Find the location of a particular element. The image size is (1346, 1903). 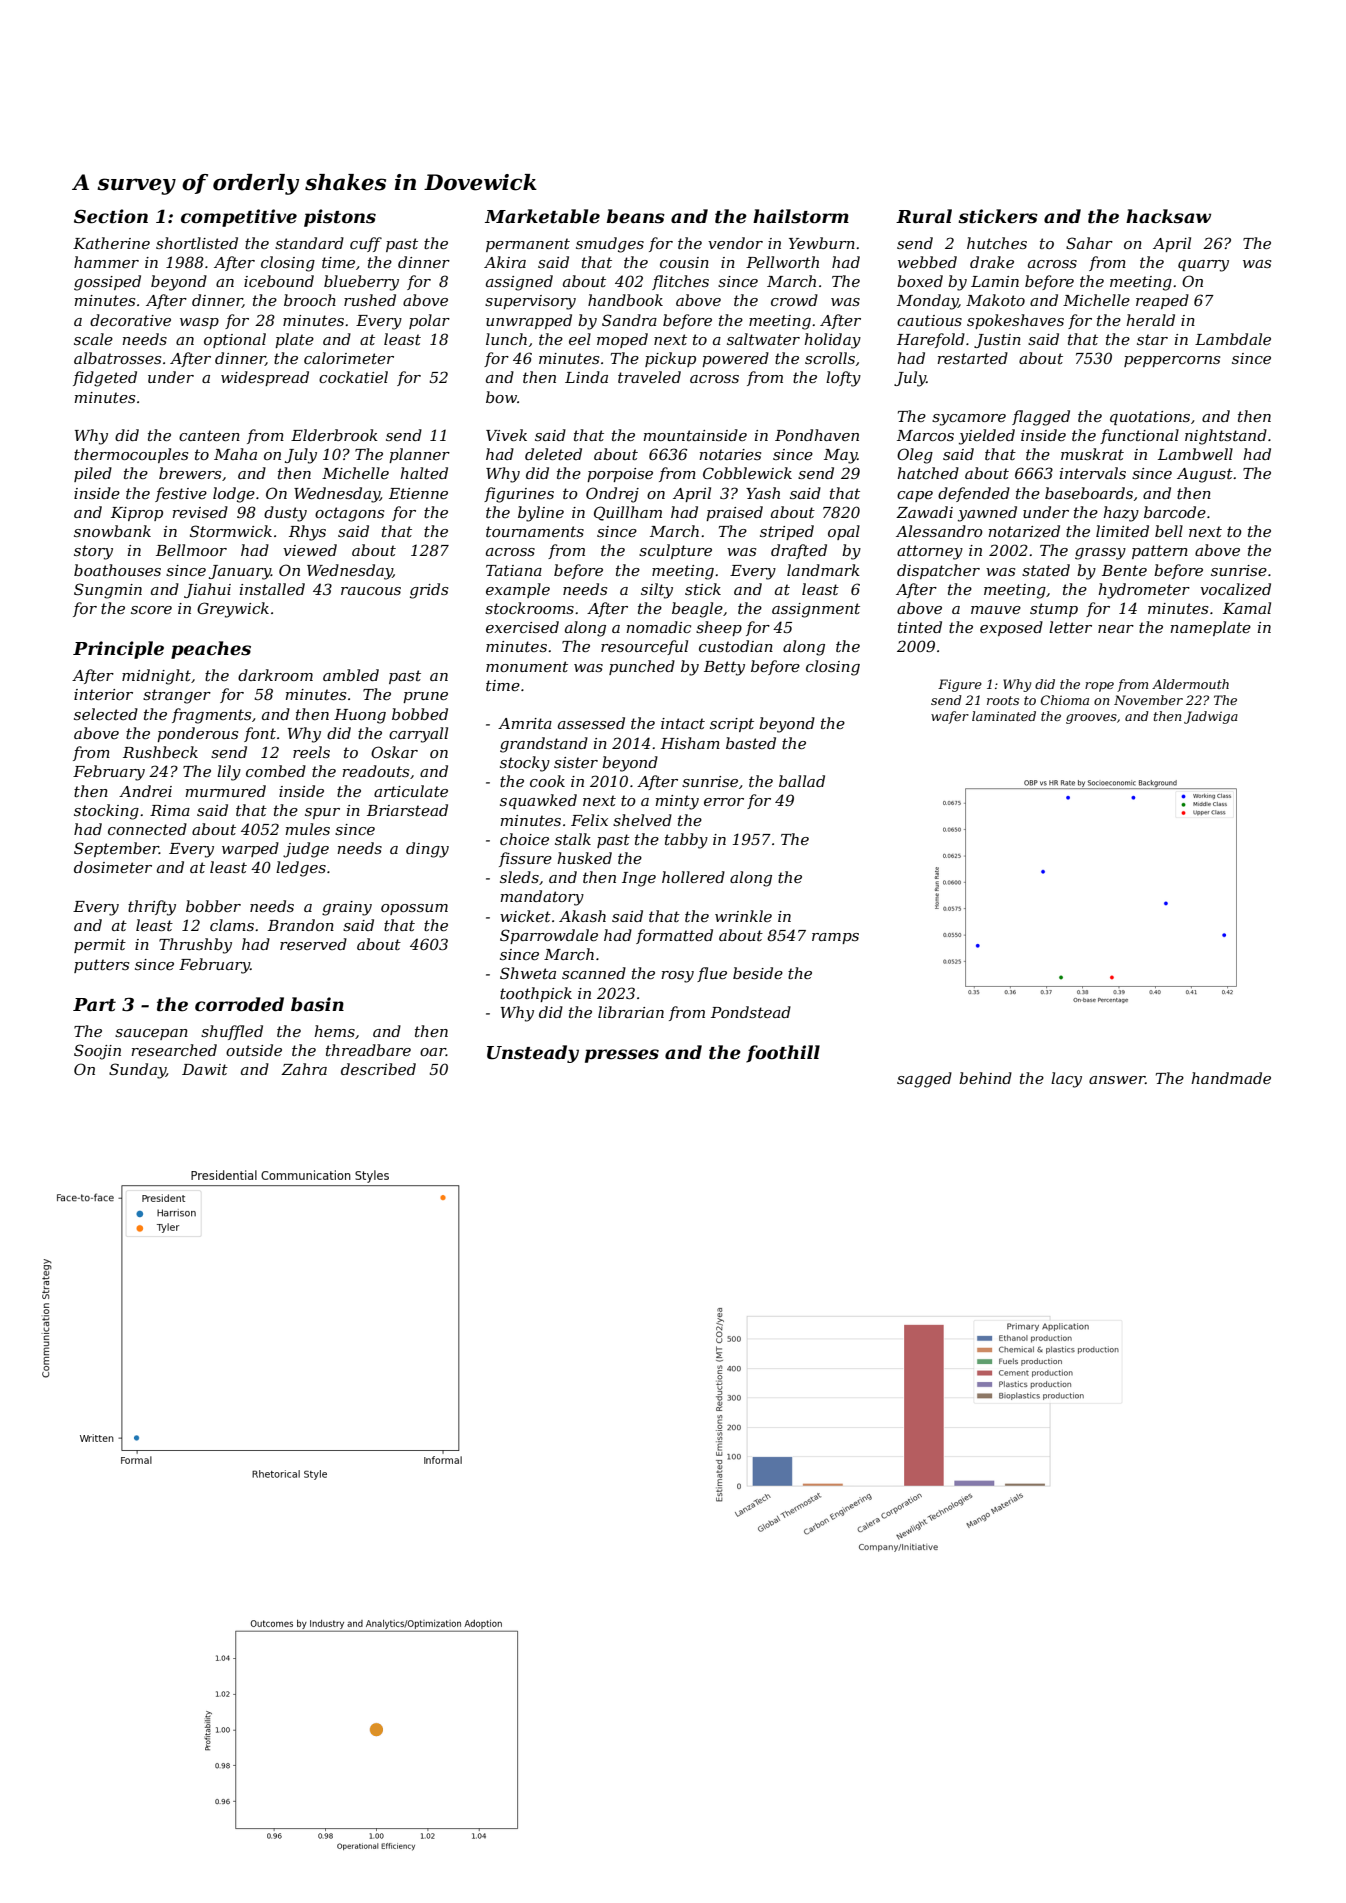

near is located at coordinates (1116, 629).
